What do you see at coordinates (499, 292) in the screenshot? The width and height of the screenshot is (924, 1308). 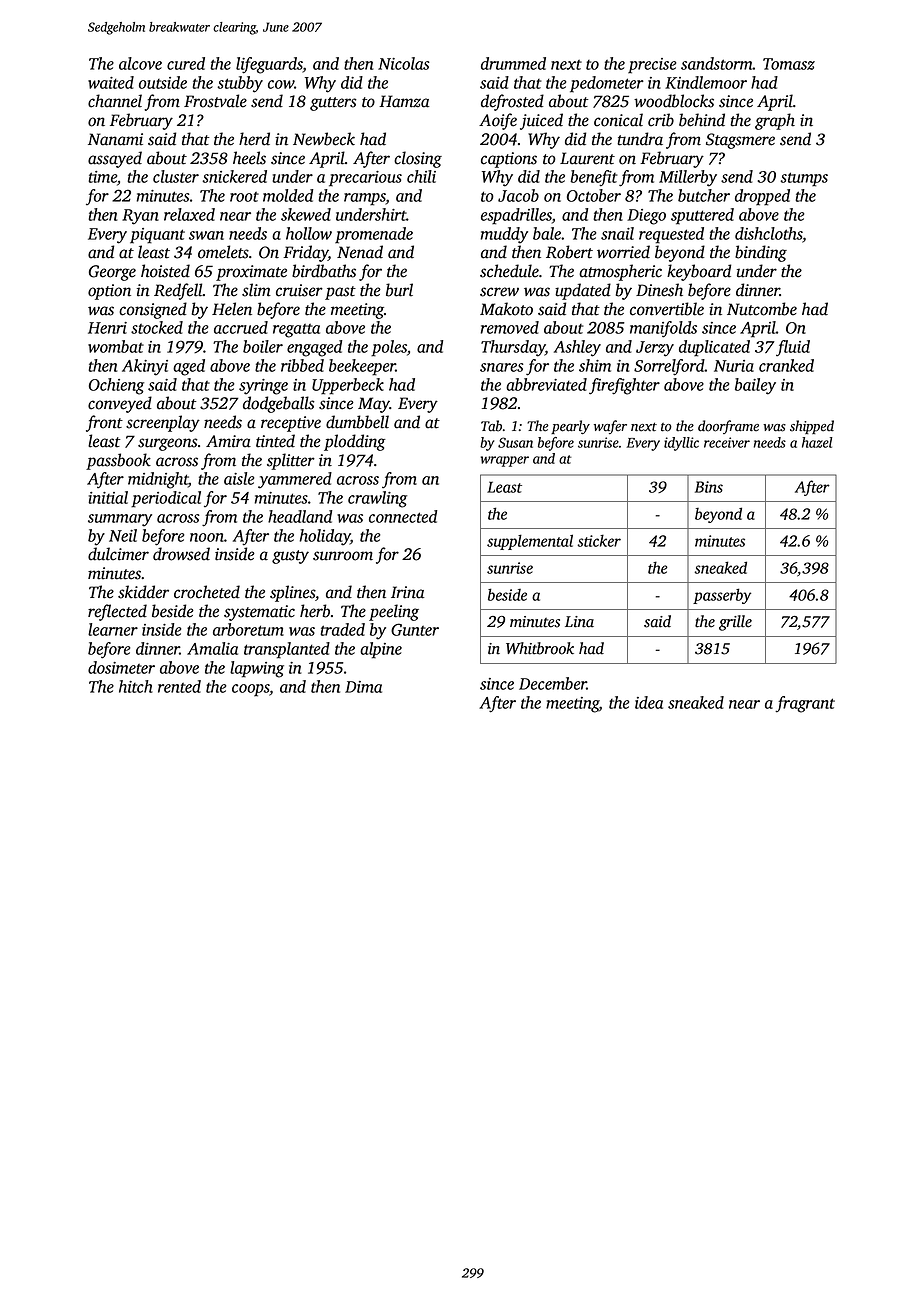 I see `screw` at bounding box center [499, 292].
